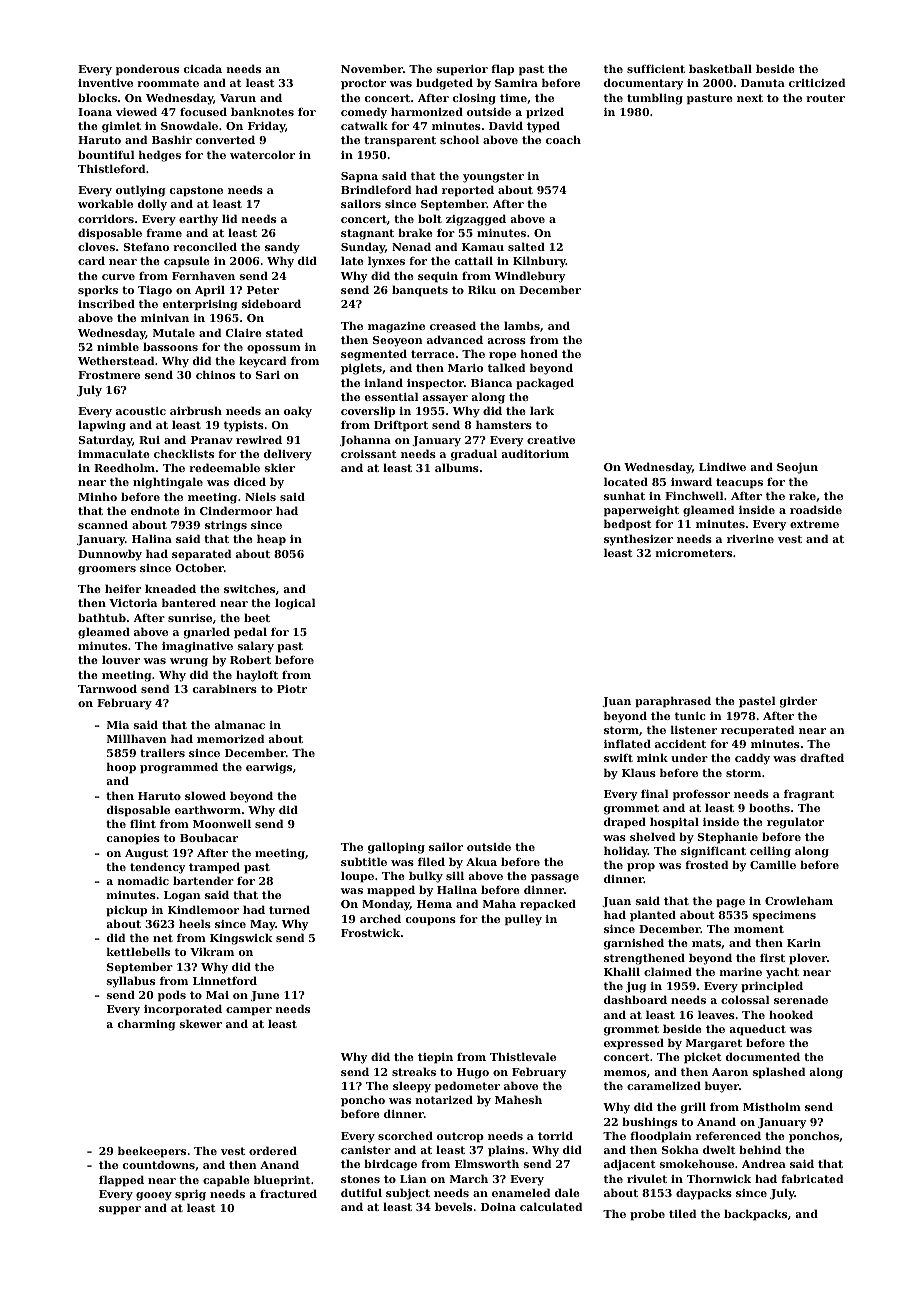  What do you see at coordinates (825, 98) in the document?
I see `router` at bounding box center [825, 98].
